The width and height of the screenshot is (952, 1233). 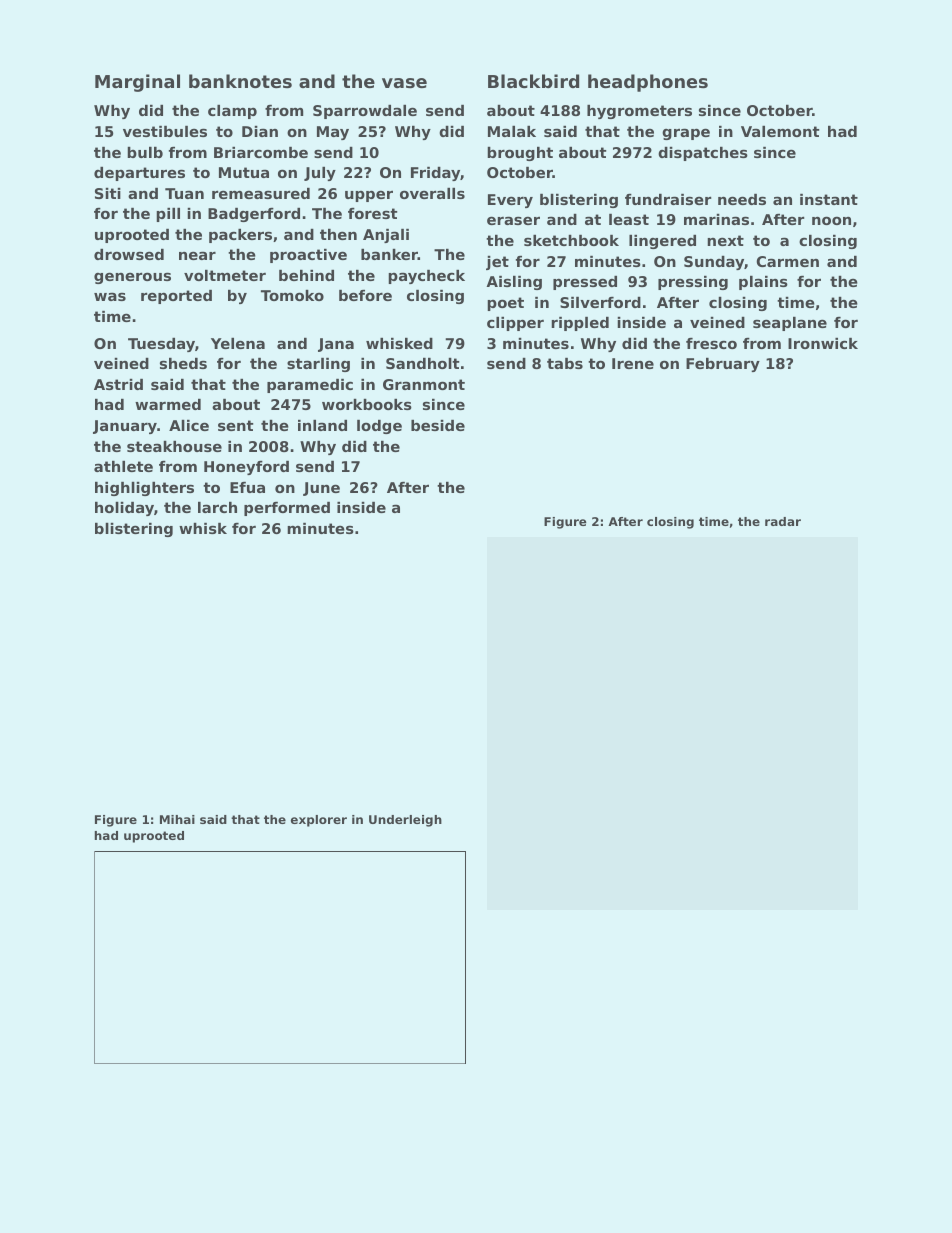 I want to click on Underleigh, so click(x=405, y=821).
